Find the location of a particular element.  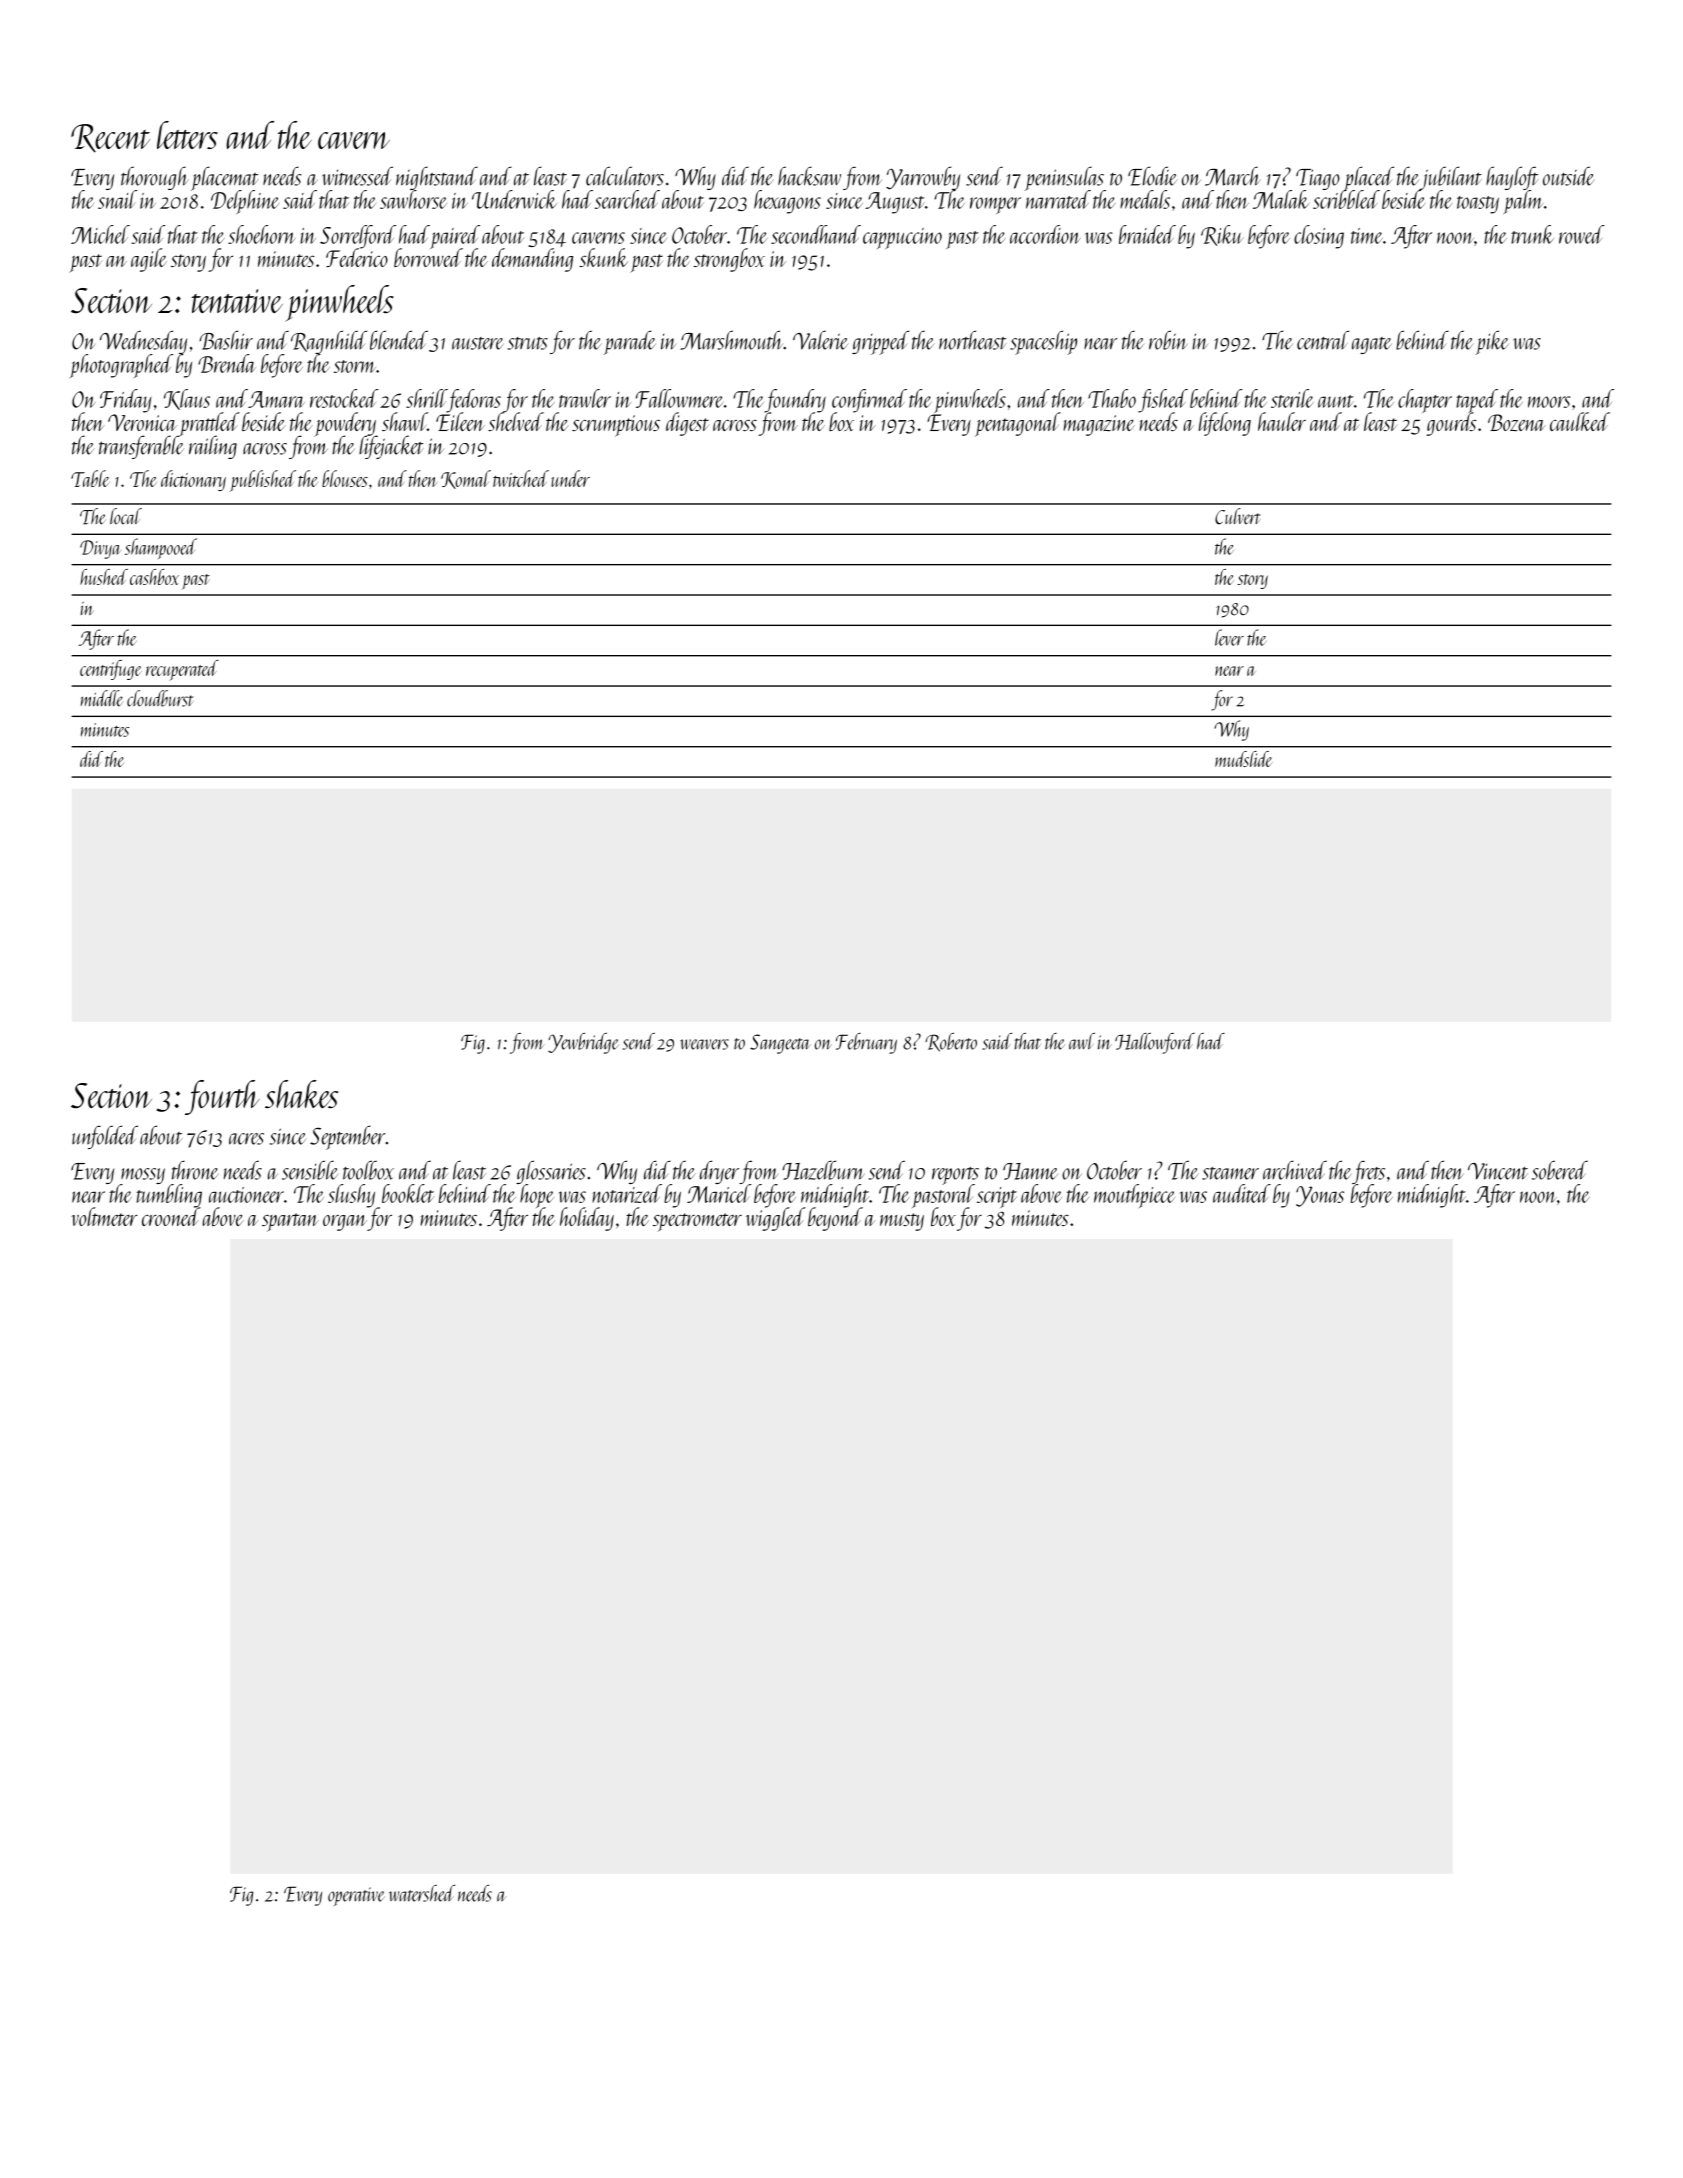

beyond is located at coordinates (835, 1219).
